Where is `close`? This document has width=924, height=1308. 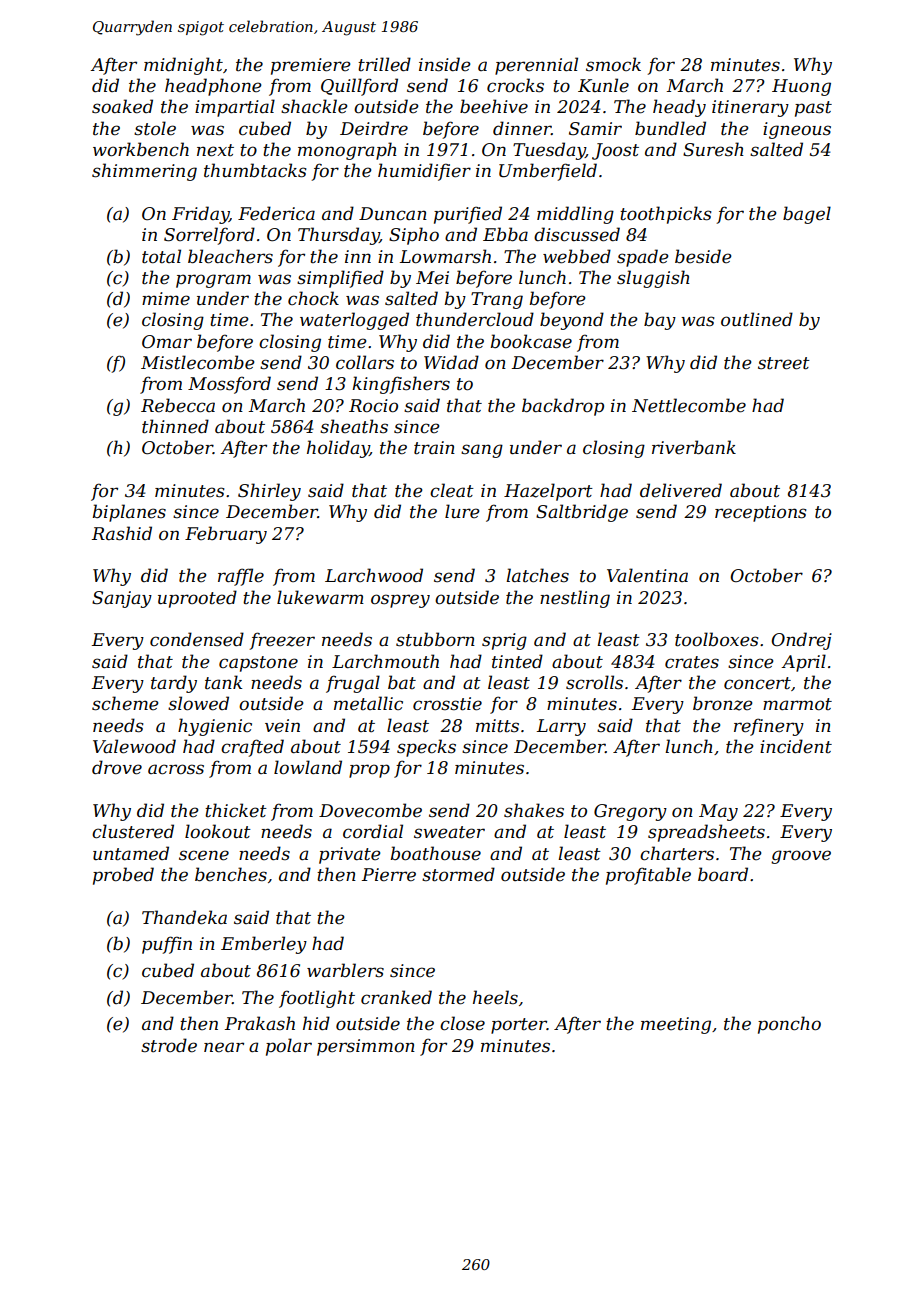
close is located at coordinates (462, 1023).
